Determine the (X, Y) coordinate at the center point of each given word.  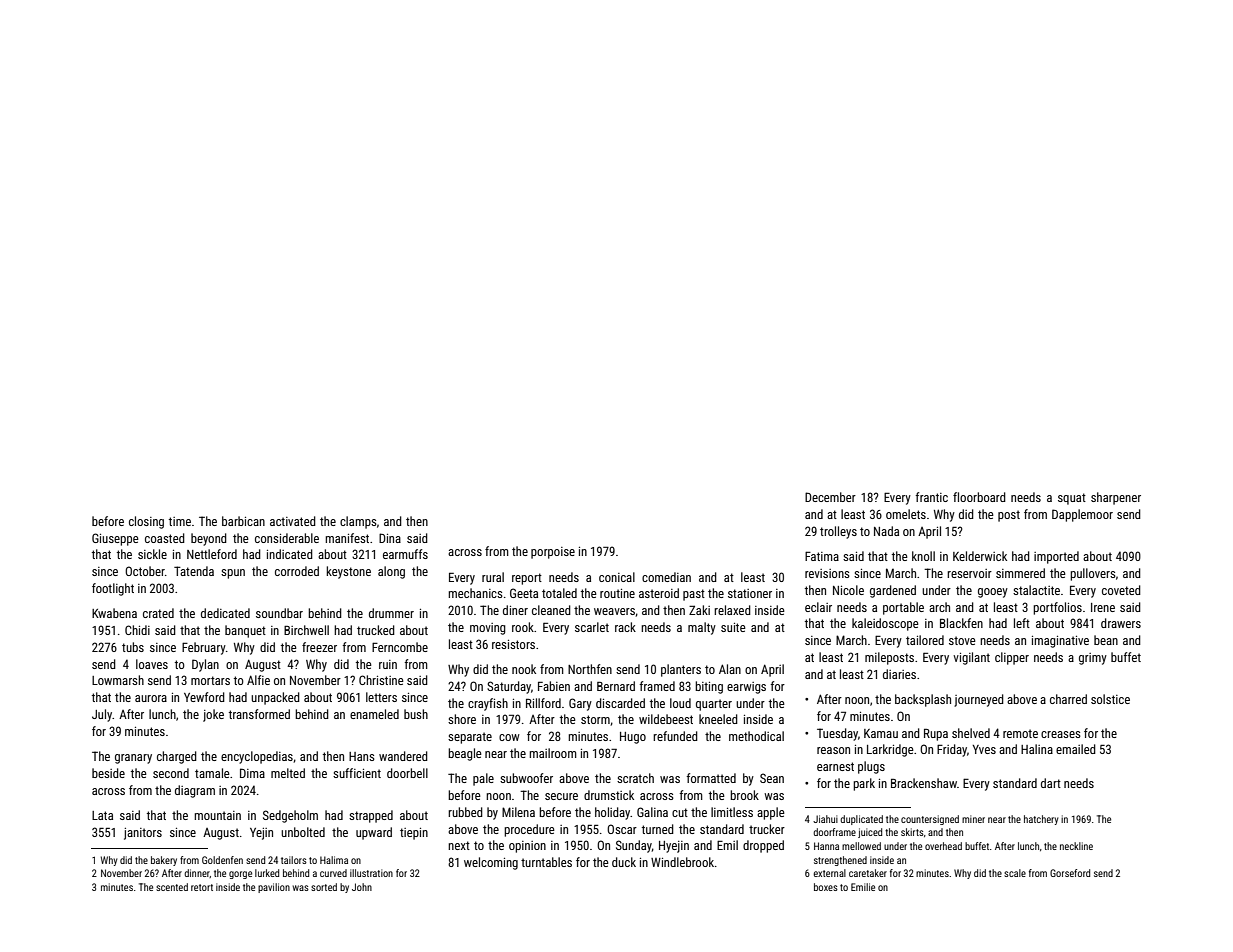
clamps (358, 522)
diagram (195, 791)
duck (624, 862)
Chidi (137, 630)
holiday (613, 813)
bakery (164, 861)
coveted (1121, 590)
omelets (906, 514)
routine (617, 593)
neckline (1076, 846)
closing (146, 522)
